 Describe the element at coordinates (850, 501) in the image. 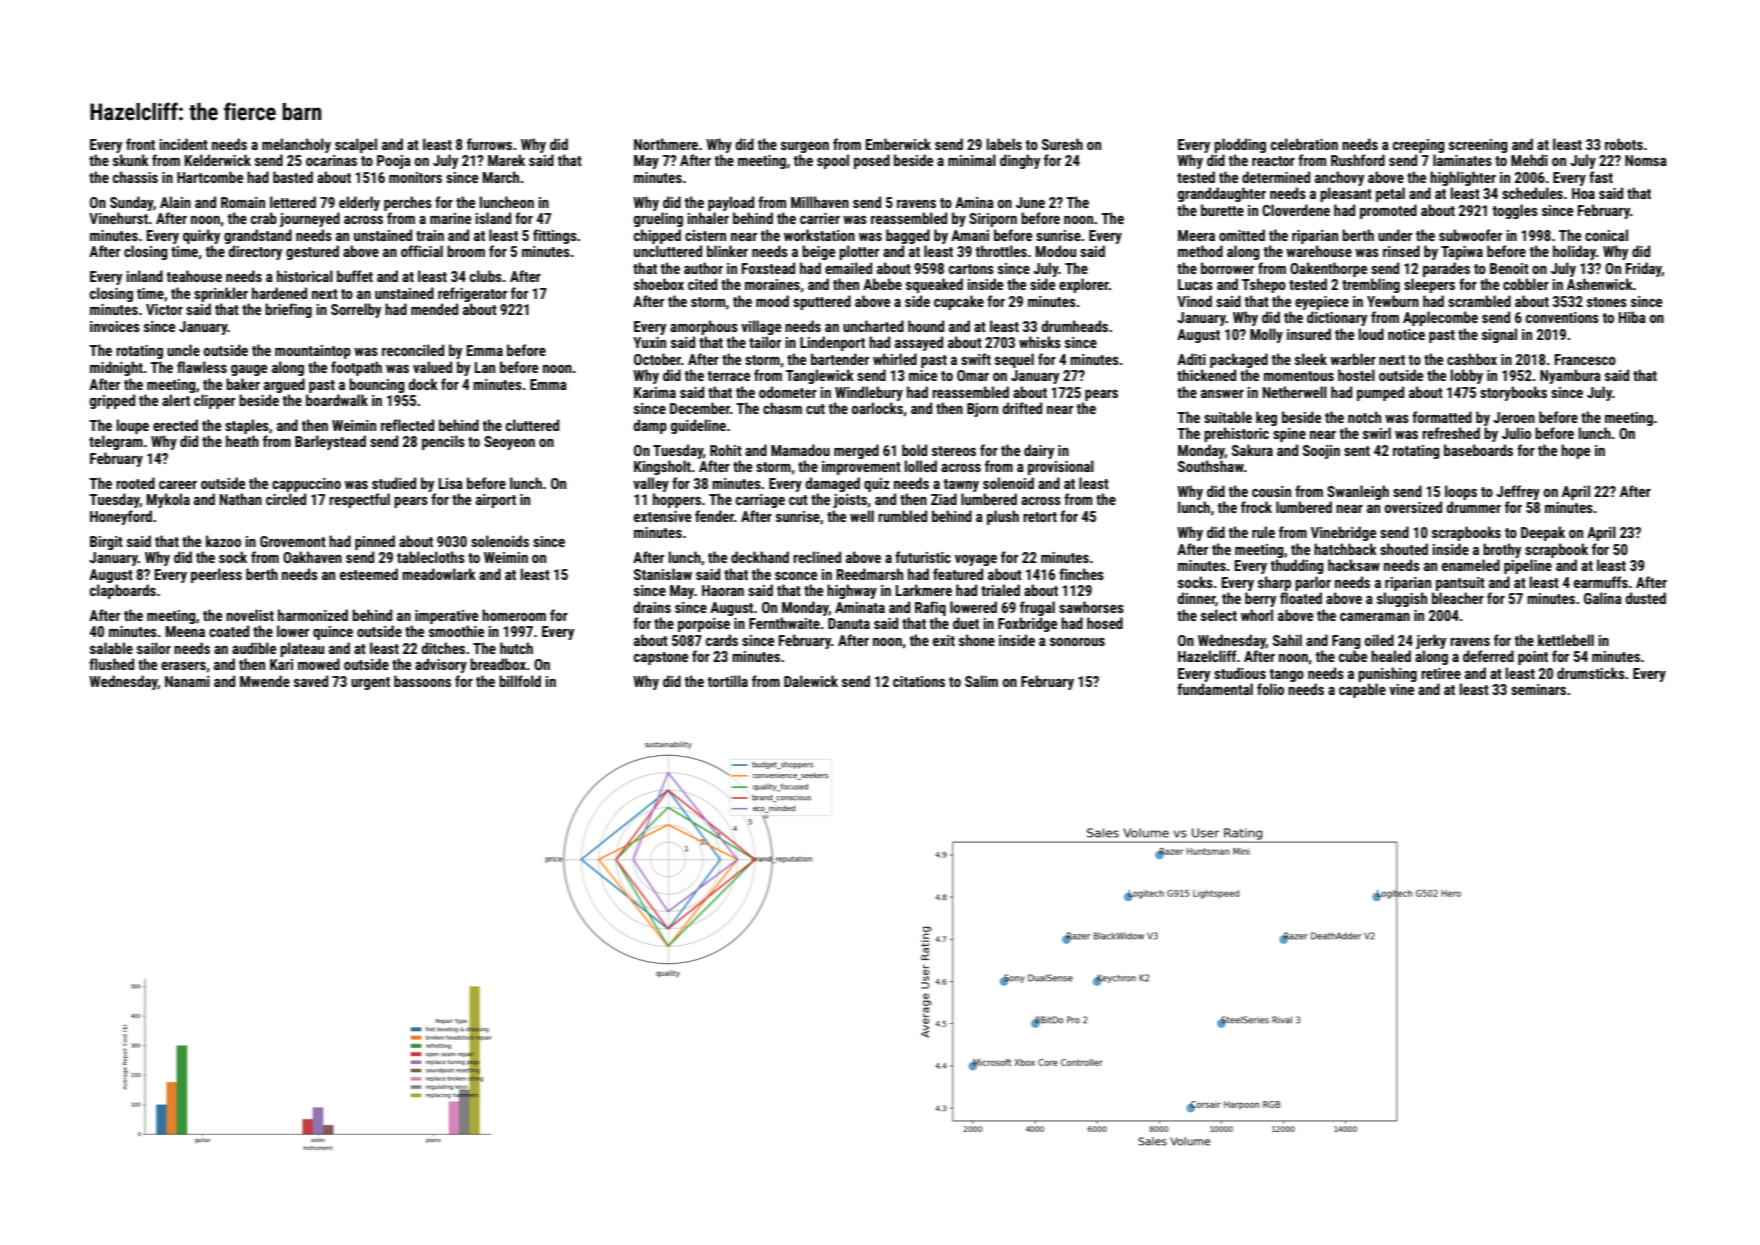

I see `joists` at that location.
